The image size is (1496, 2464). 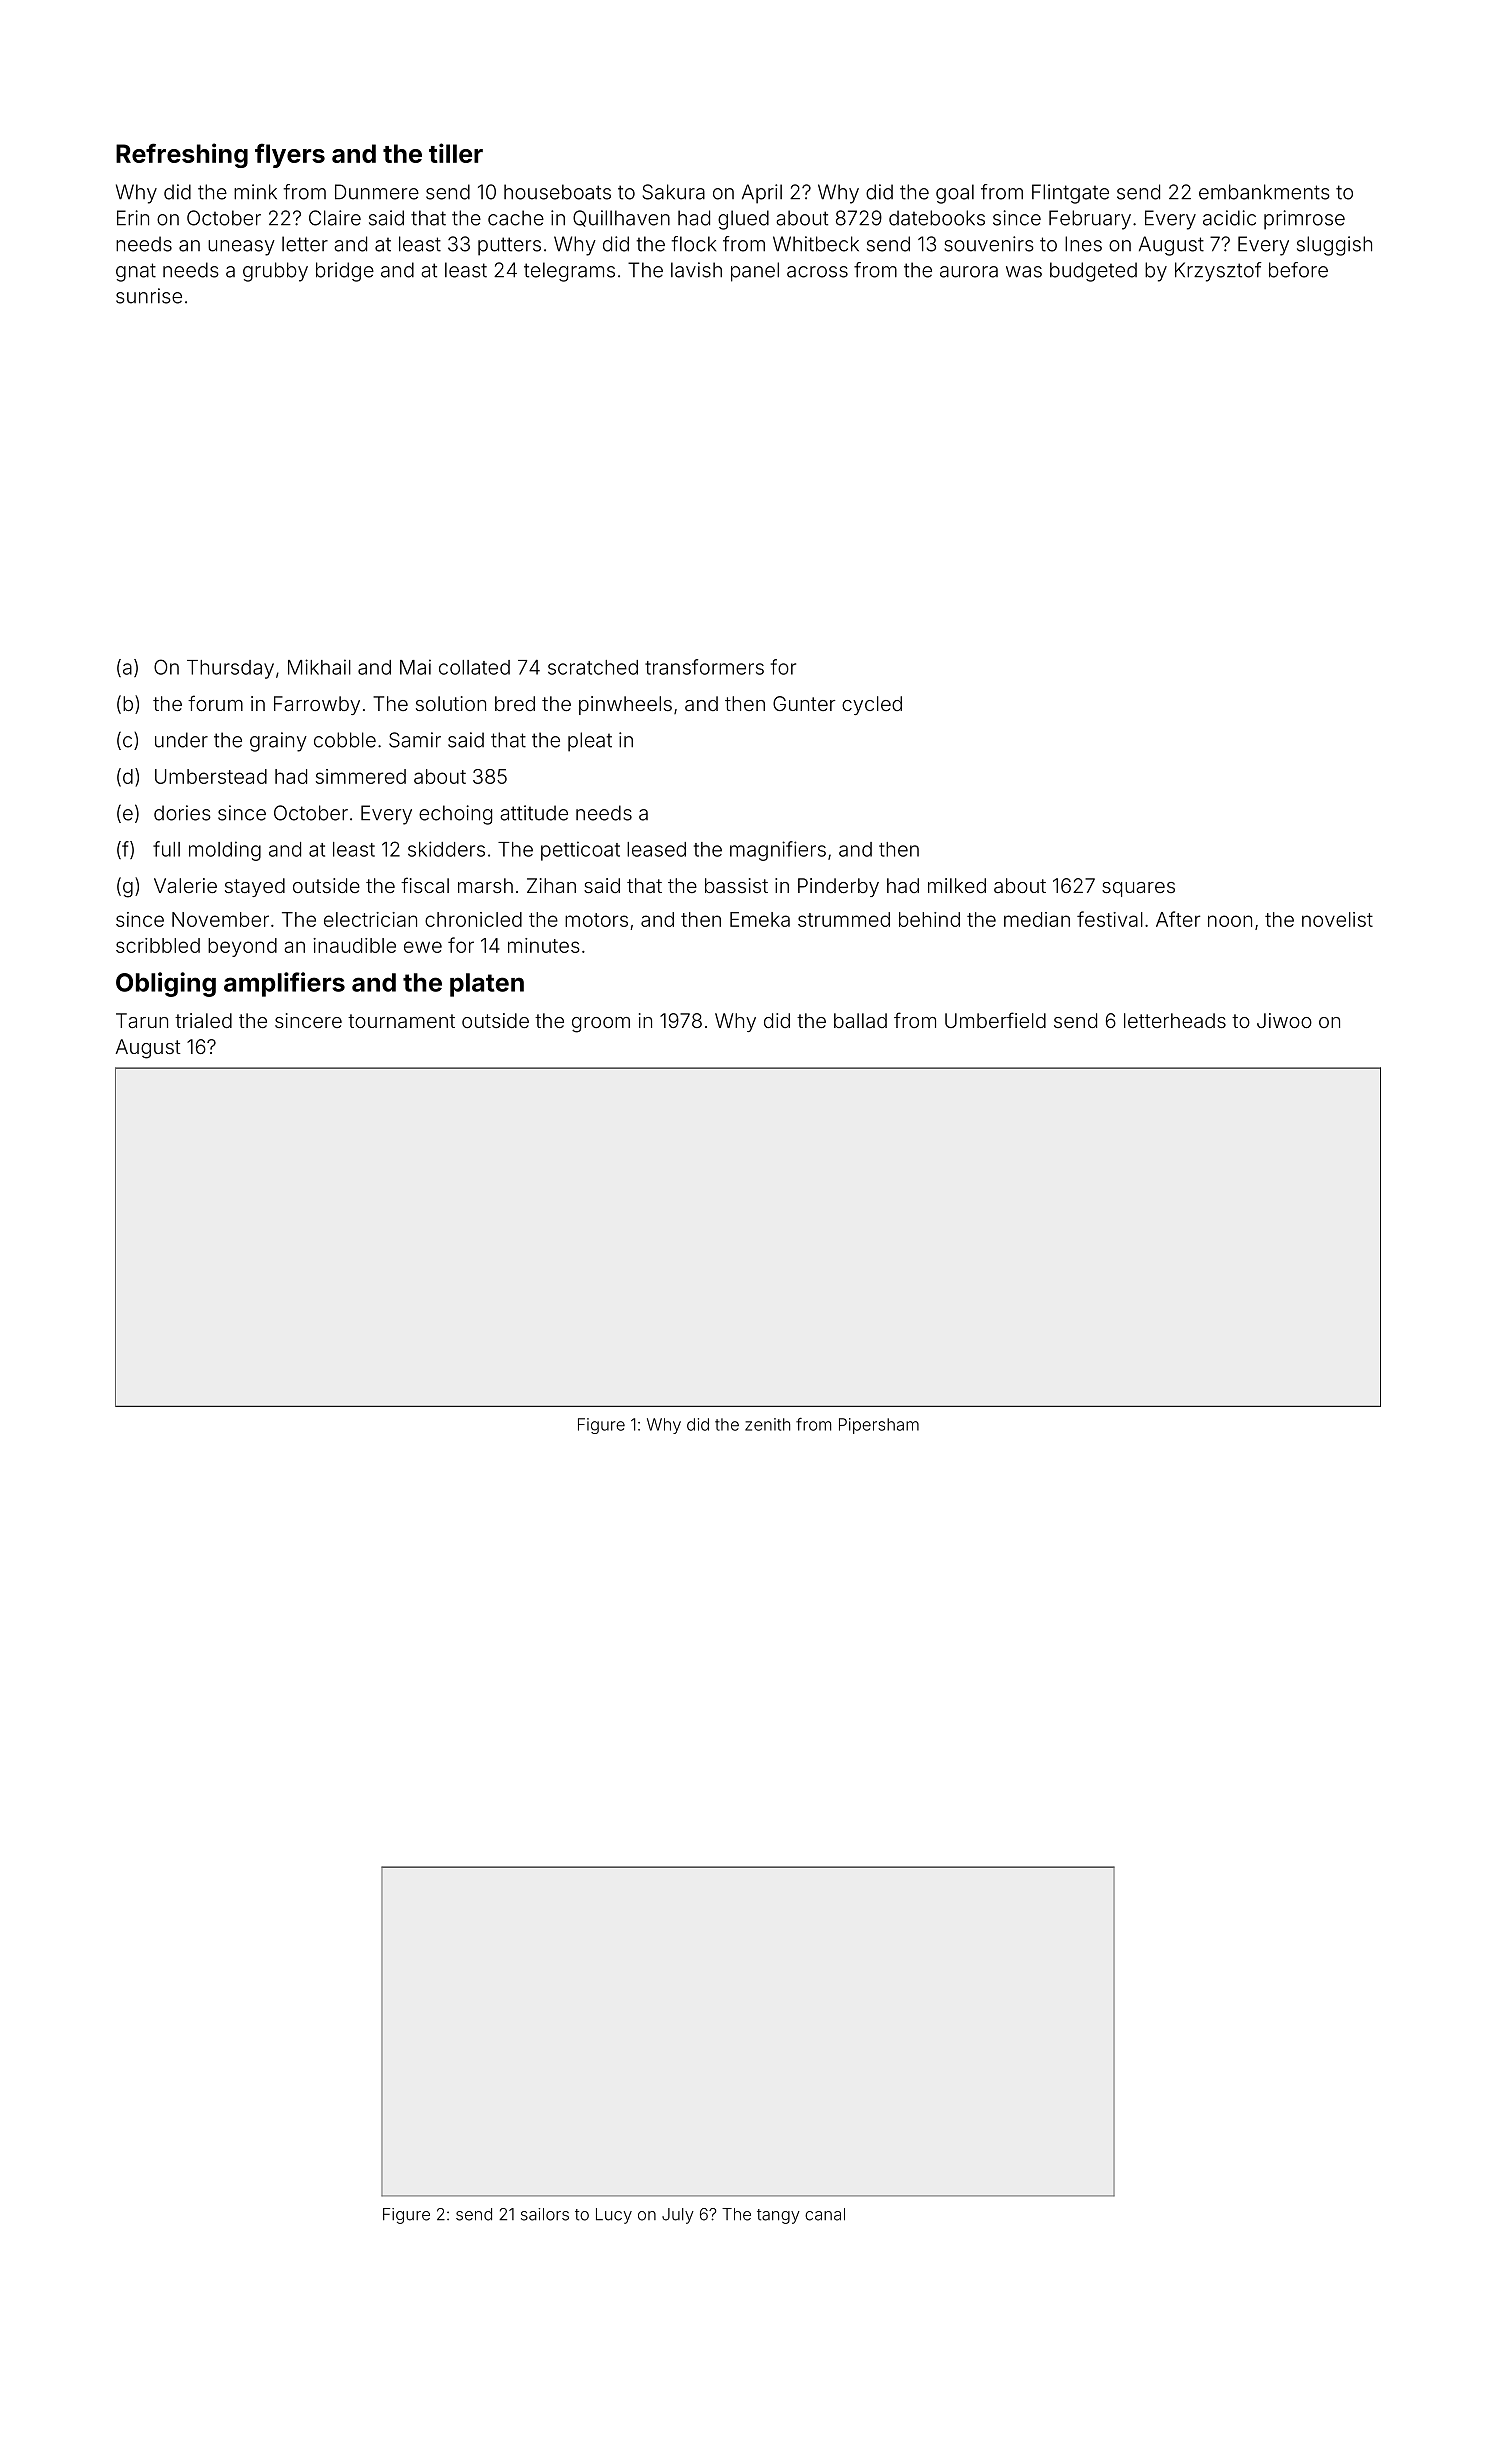 I want to click on Pipersham, so click(x=879, y=1426).
